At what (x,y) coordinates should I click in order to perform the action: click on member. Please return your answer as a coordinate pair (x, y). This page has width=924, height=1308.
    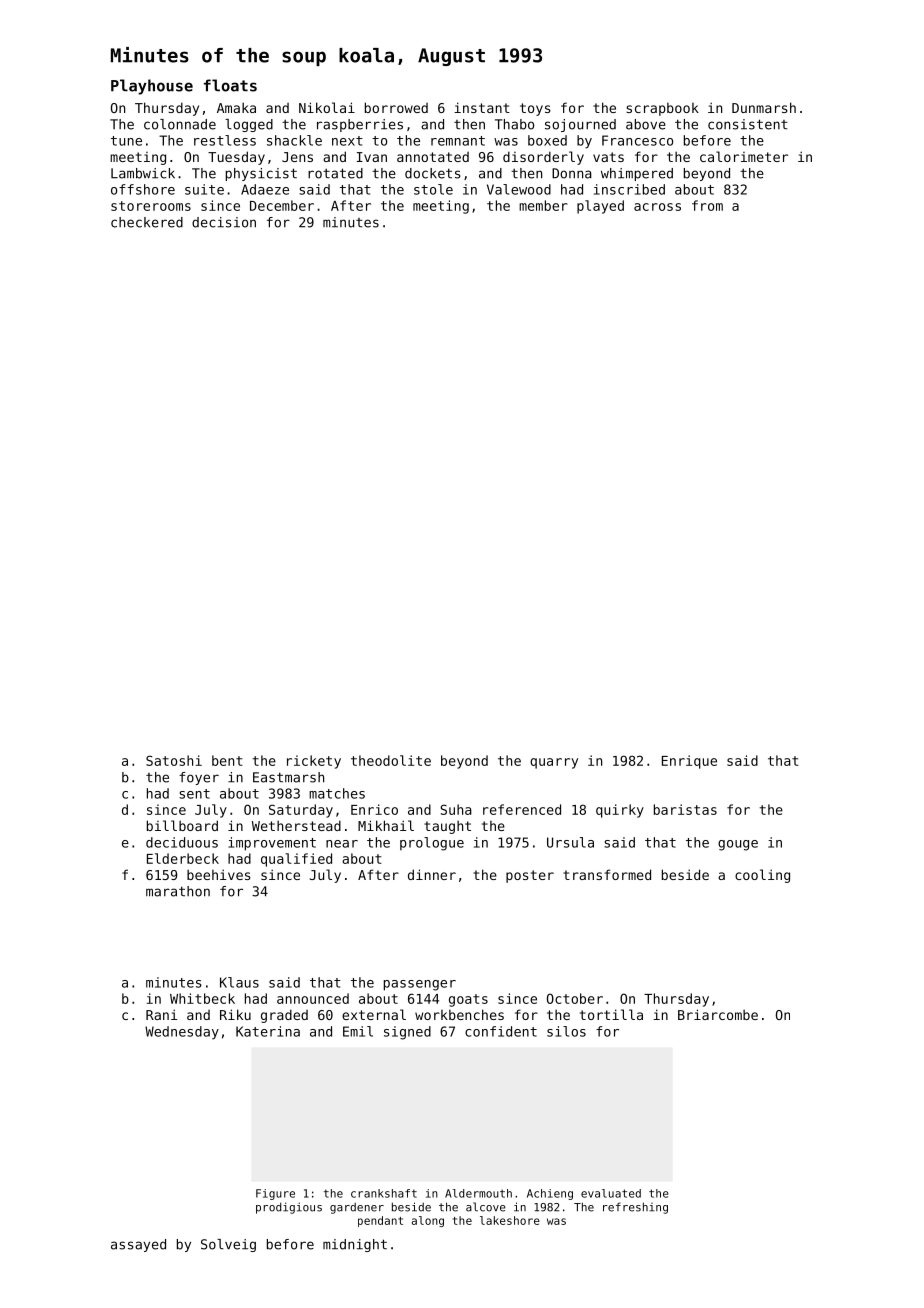
    Looking at the image, I should click on (543, 205).
